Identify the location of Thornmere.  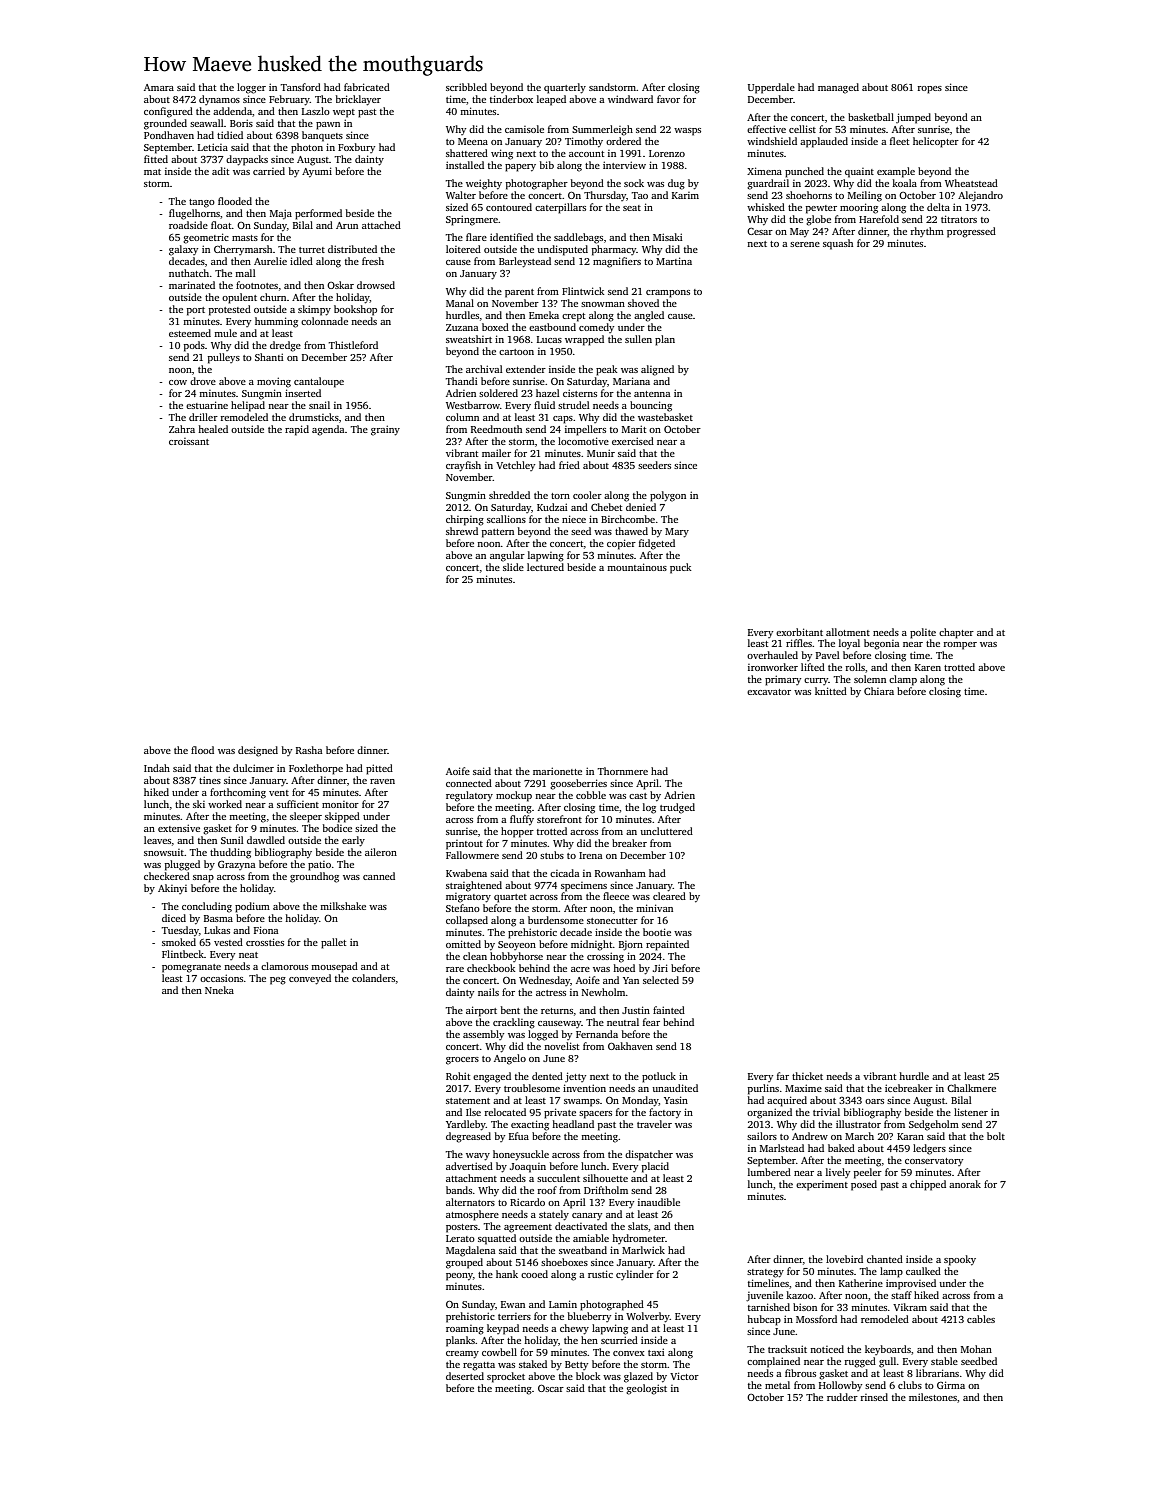
(623, 771).
